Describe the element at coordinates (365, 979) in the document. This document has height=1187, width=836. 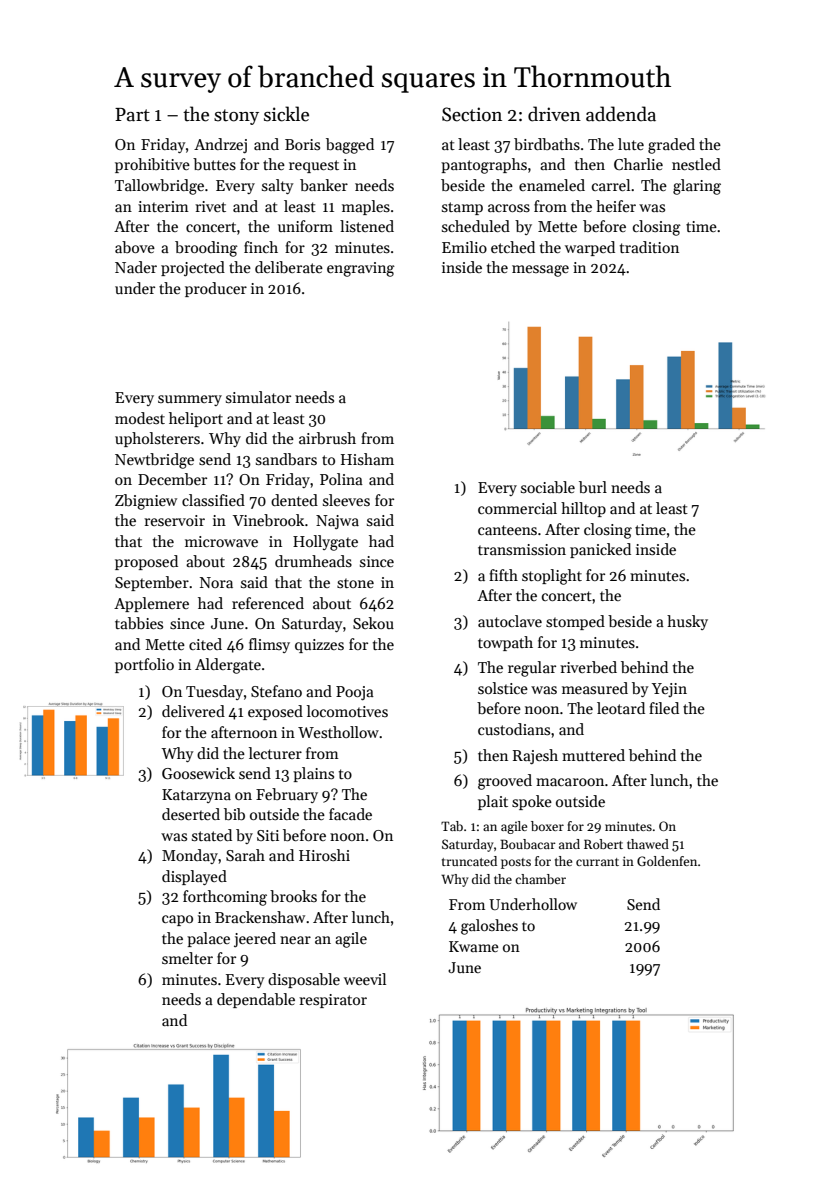
I see `weevil` at that location.
